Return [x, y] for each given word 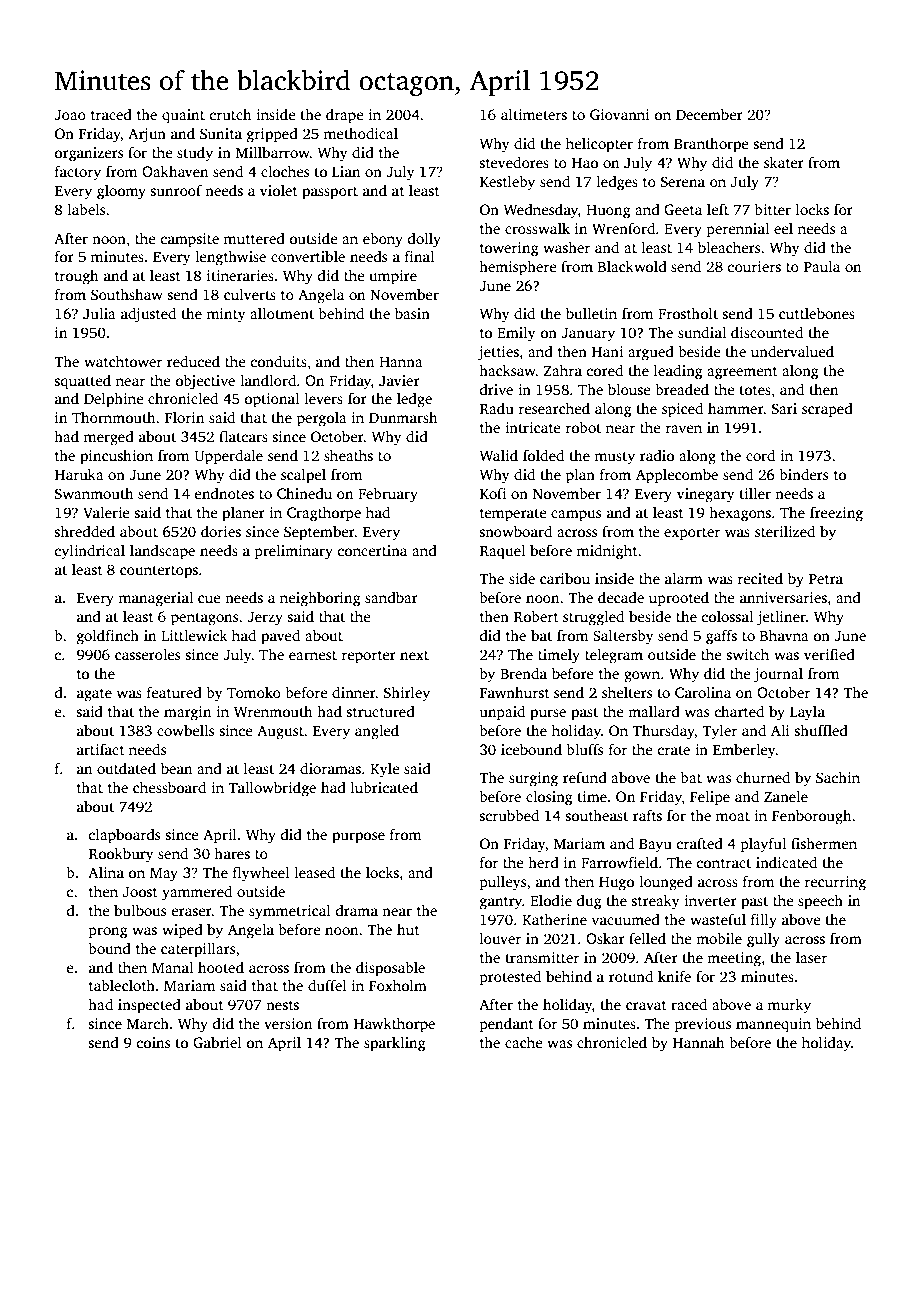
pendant [506, 1025]
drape [345, 116]
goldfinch [108, 637]
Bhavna [784, 635]
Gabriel [217, 1042]
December [709, 114]
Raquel [502, 552]
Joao [70, 115]
